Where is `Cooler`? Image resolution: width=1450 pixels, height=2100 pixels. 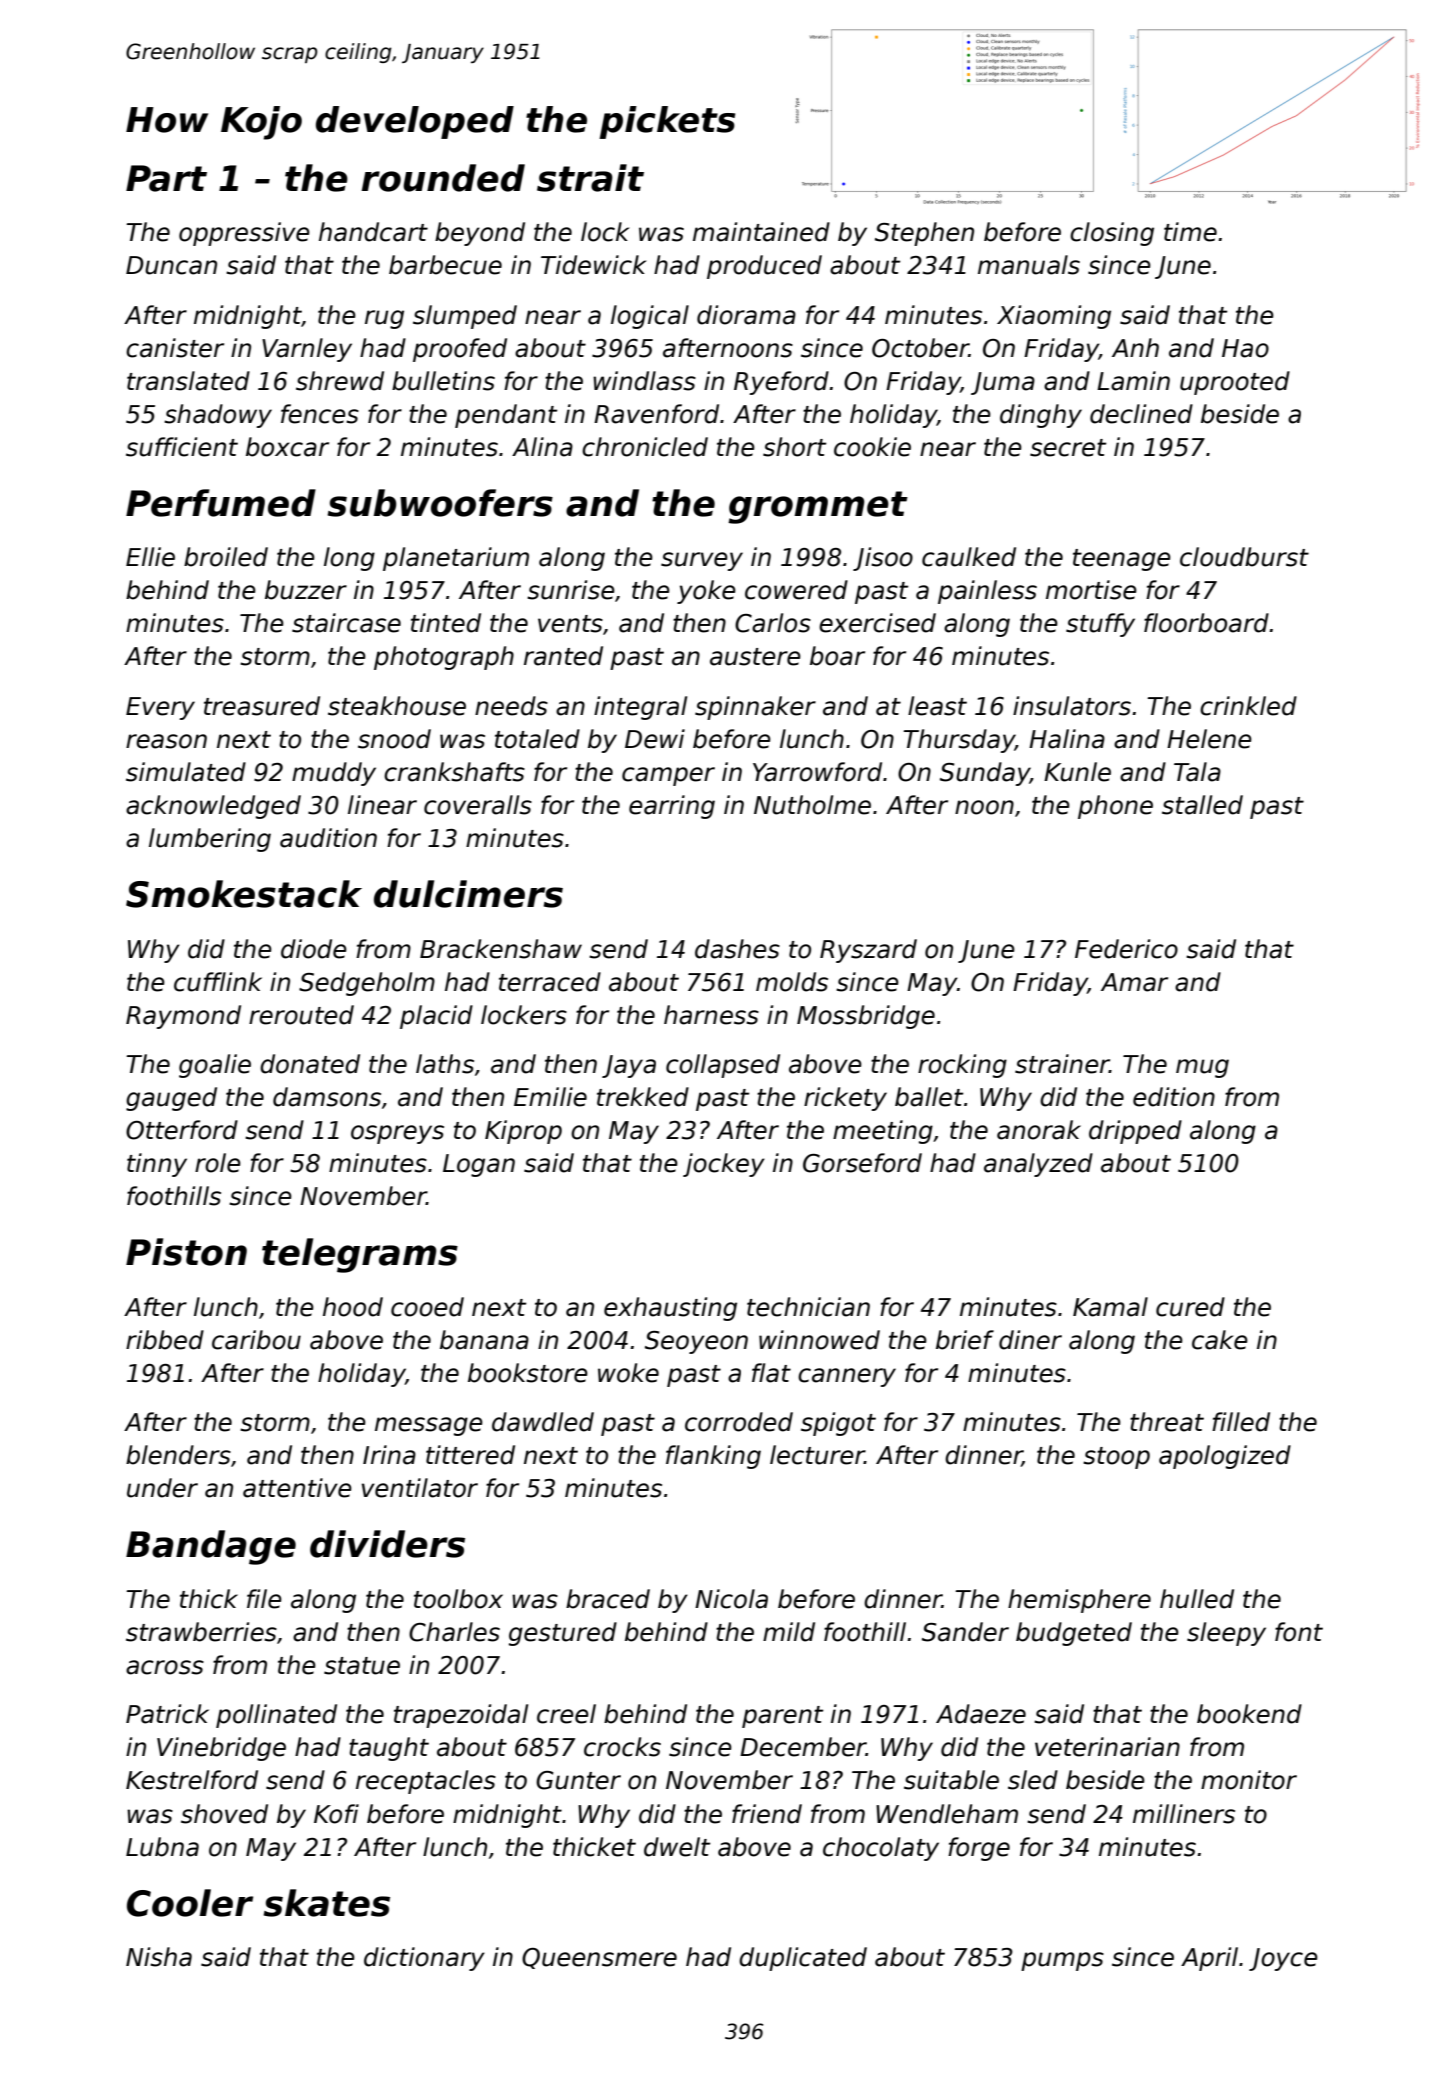
Cooler is located at coordinates (190, 1903).
